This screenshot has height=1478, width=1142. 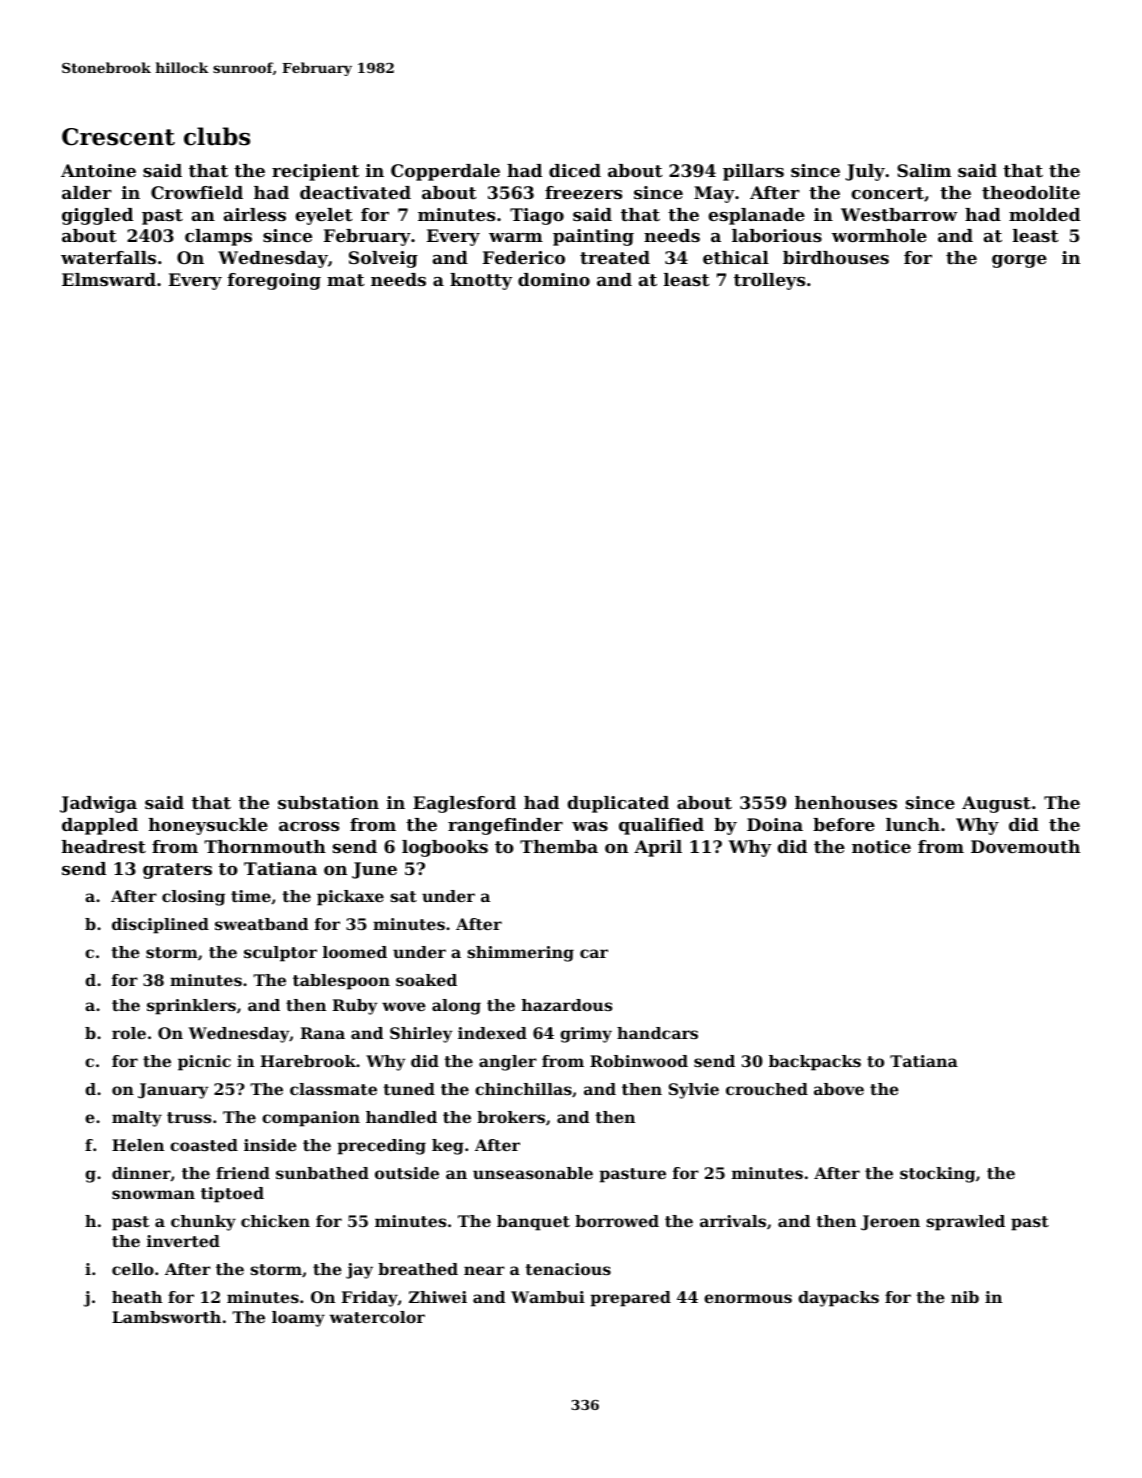 I want to click on clubs, so click(x=217, y=136).
